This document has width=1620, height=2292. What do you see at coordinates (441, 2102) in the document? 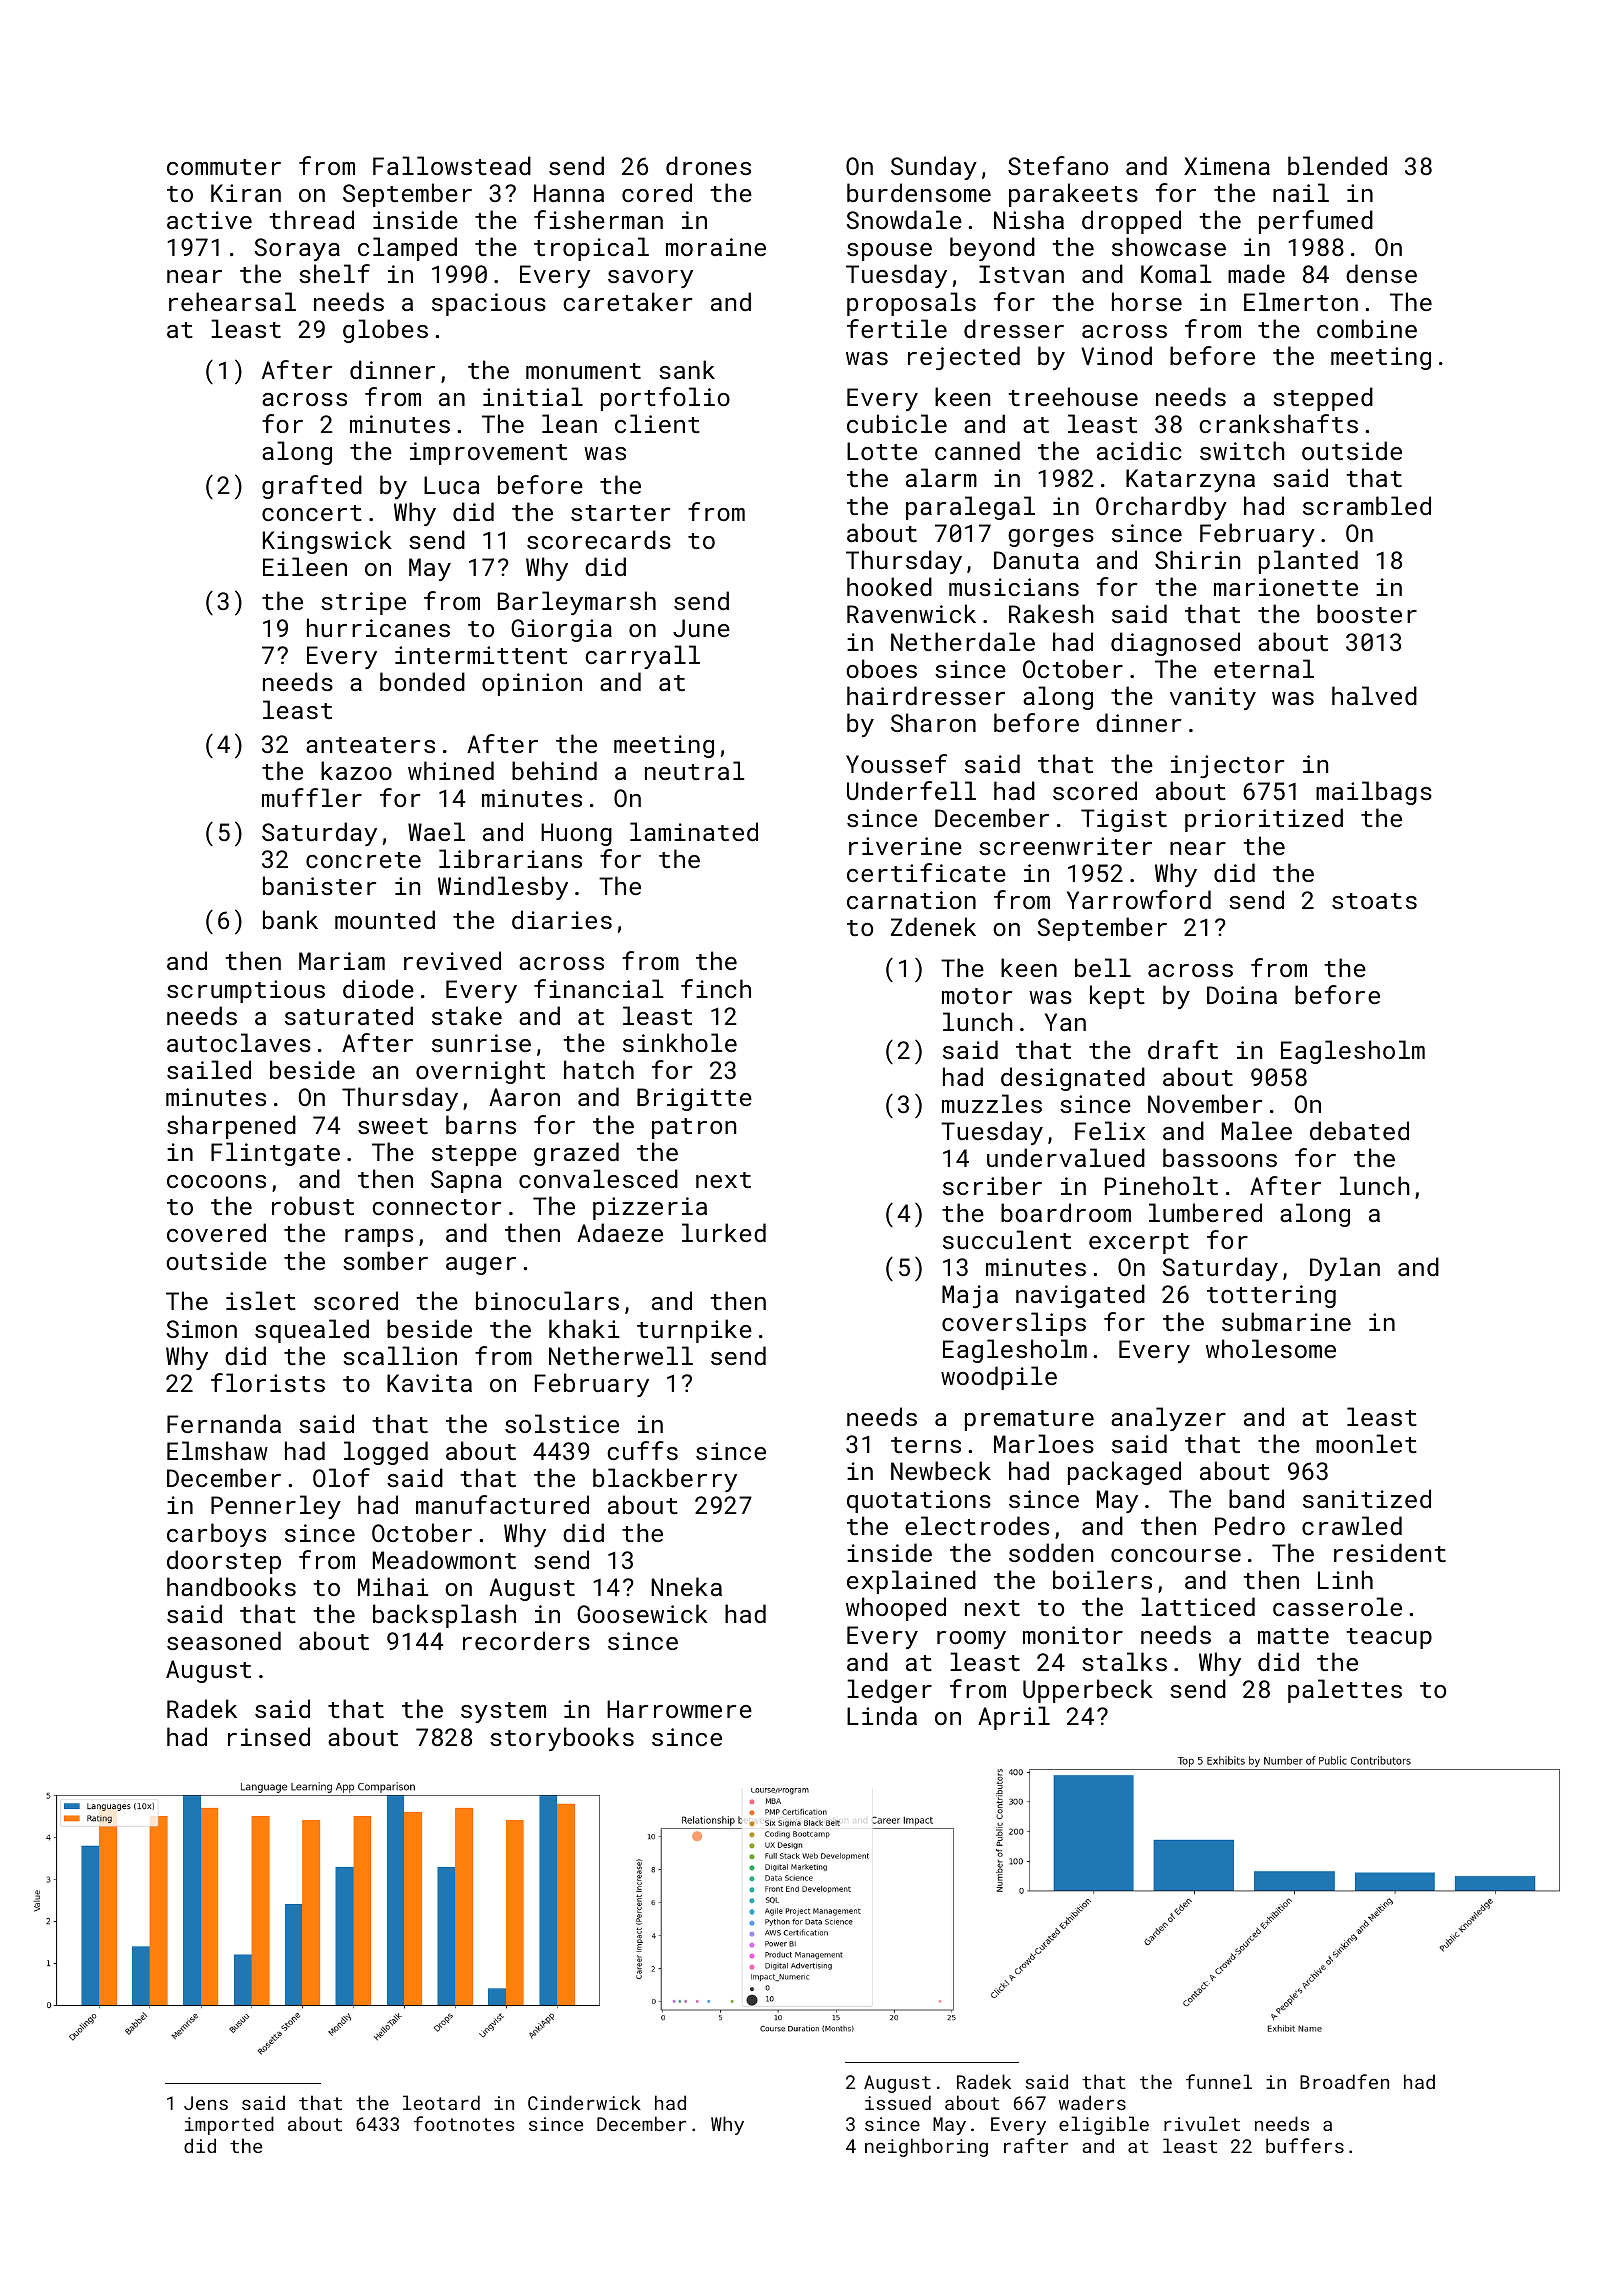
I see `leotard` at bounding box center [441, 2102].
